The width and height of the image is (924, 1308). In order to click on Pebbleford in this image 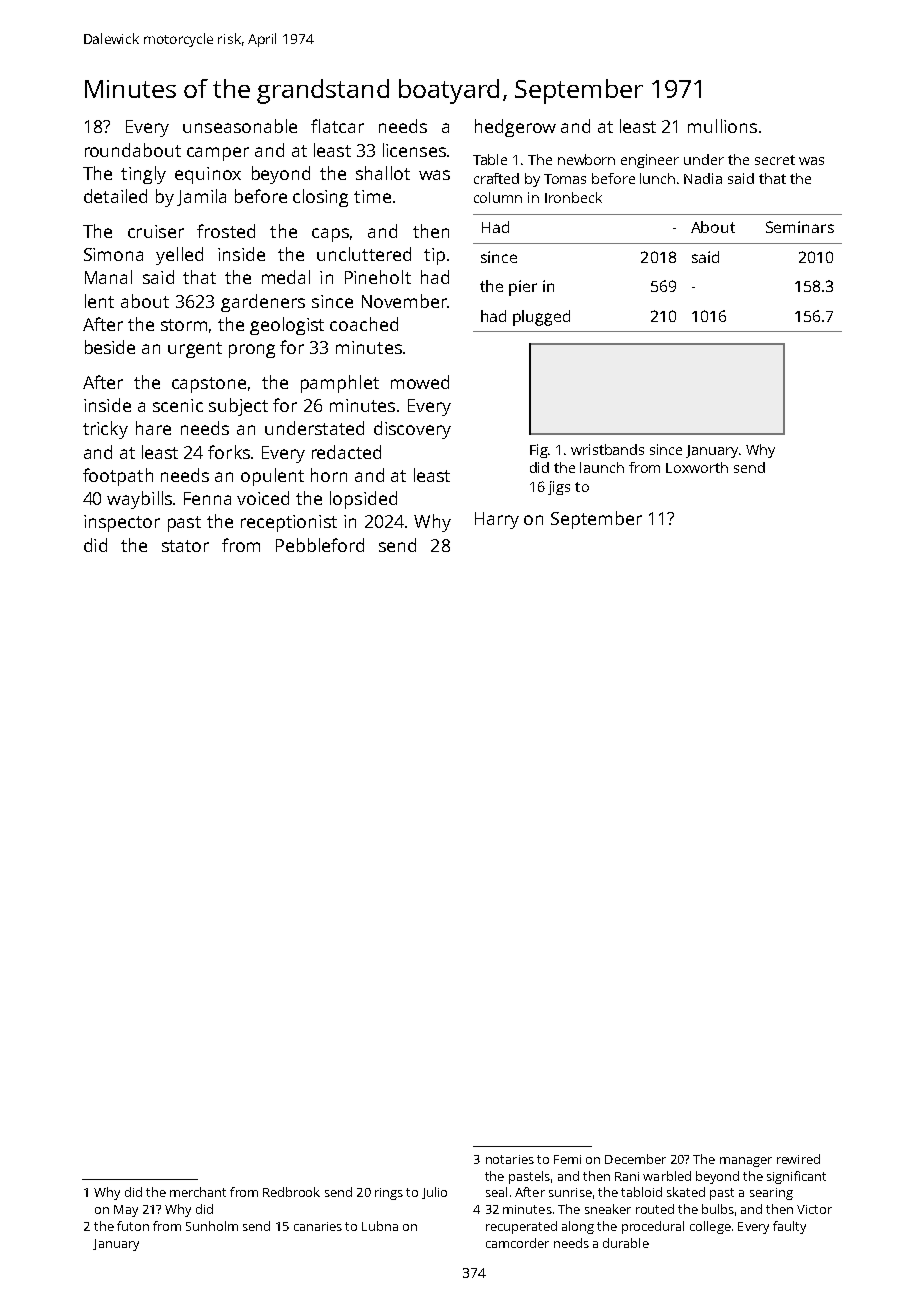, I will do `click(320, 545)`.
